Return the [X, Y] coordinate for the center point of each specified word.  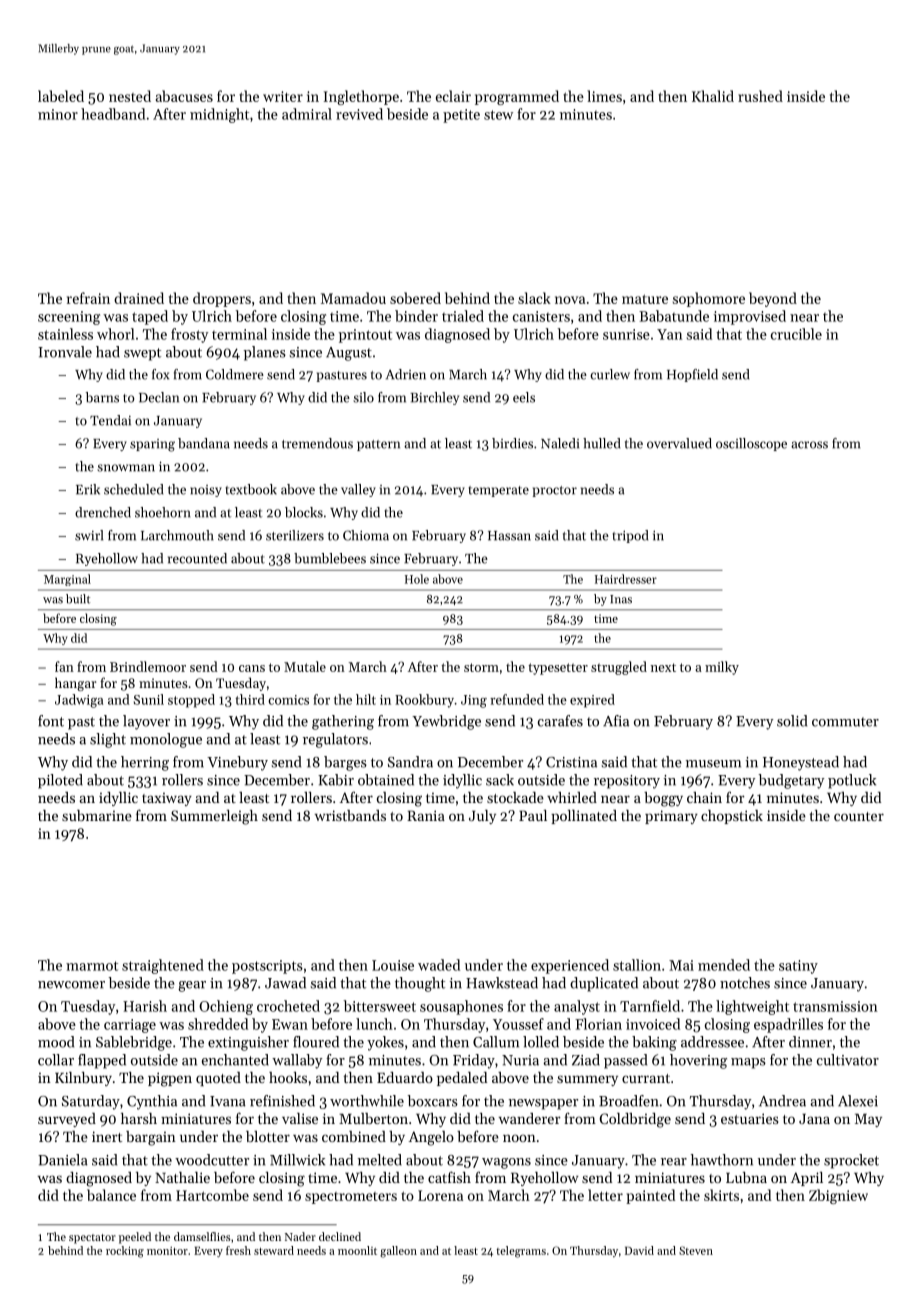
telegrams [521, 1252]
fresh [238, 1250]
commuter [845, 722]
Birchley [434, 398]
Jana [814, 1119]
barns [102, 397]
